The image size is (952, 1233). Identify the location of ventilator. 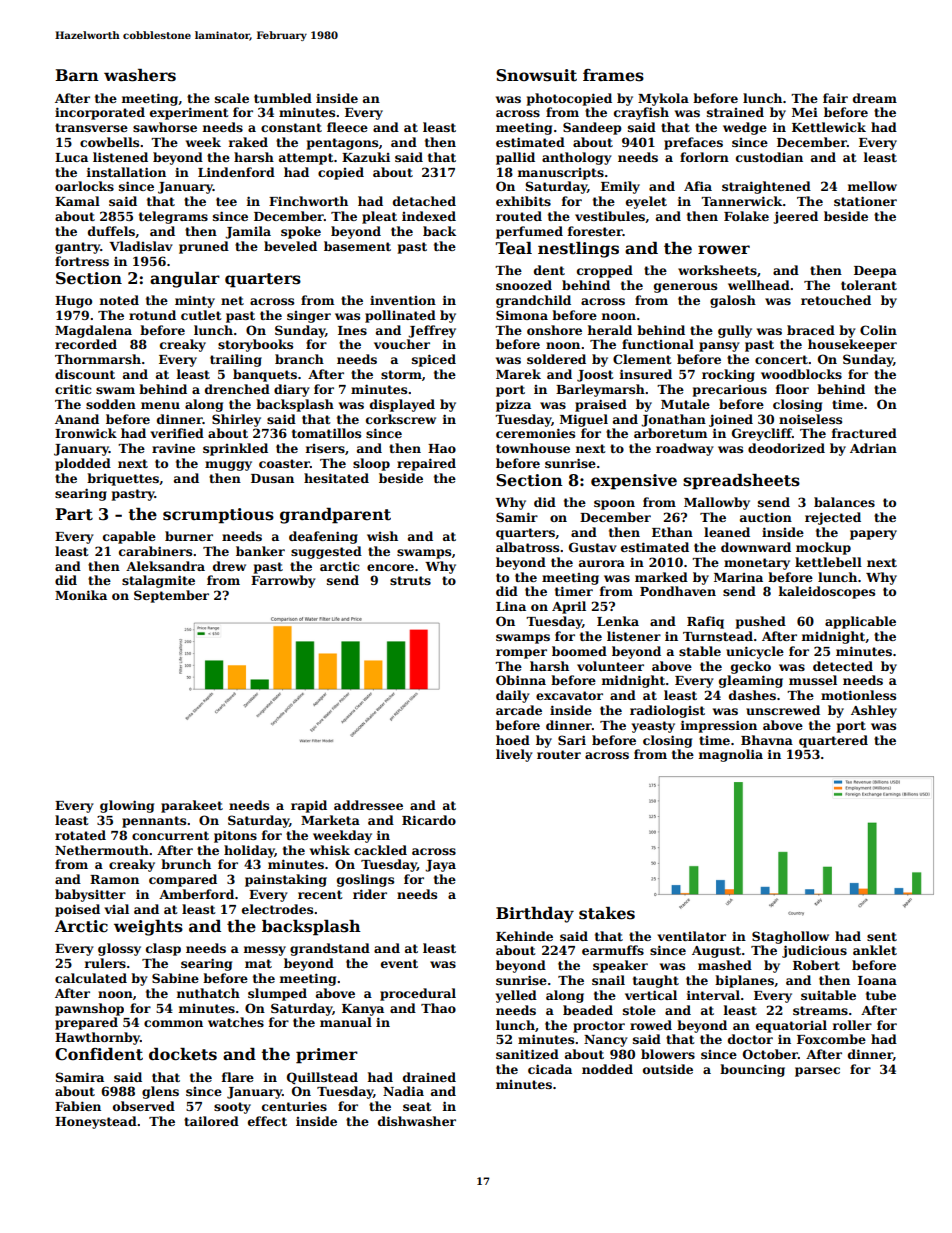
(691, 936).
